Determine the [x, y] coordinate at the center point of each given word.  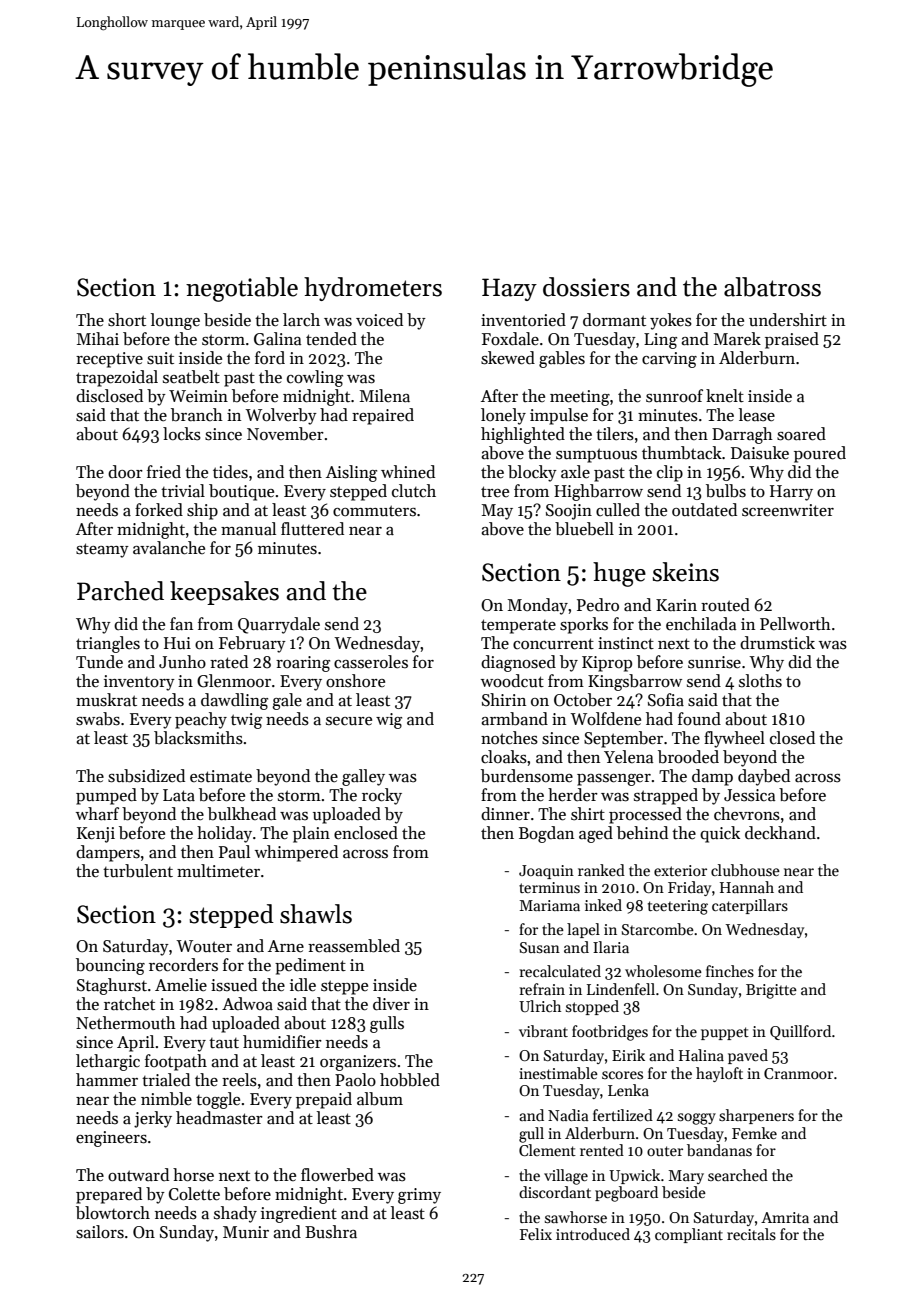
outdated [704, 510]
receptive [109, 360]
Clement [547, 1150]
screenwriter [788, 510]
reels [239, 1080]
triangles [108, 644]
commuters [374, 511]
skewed [508, 358]
